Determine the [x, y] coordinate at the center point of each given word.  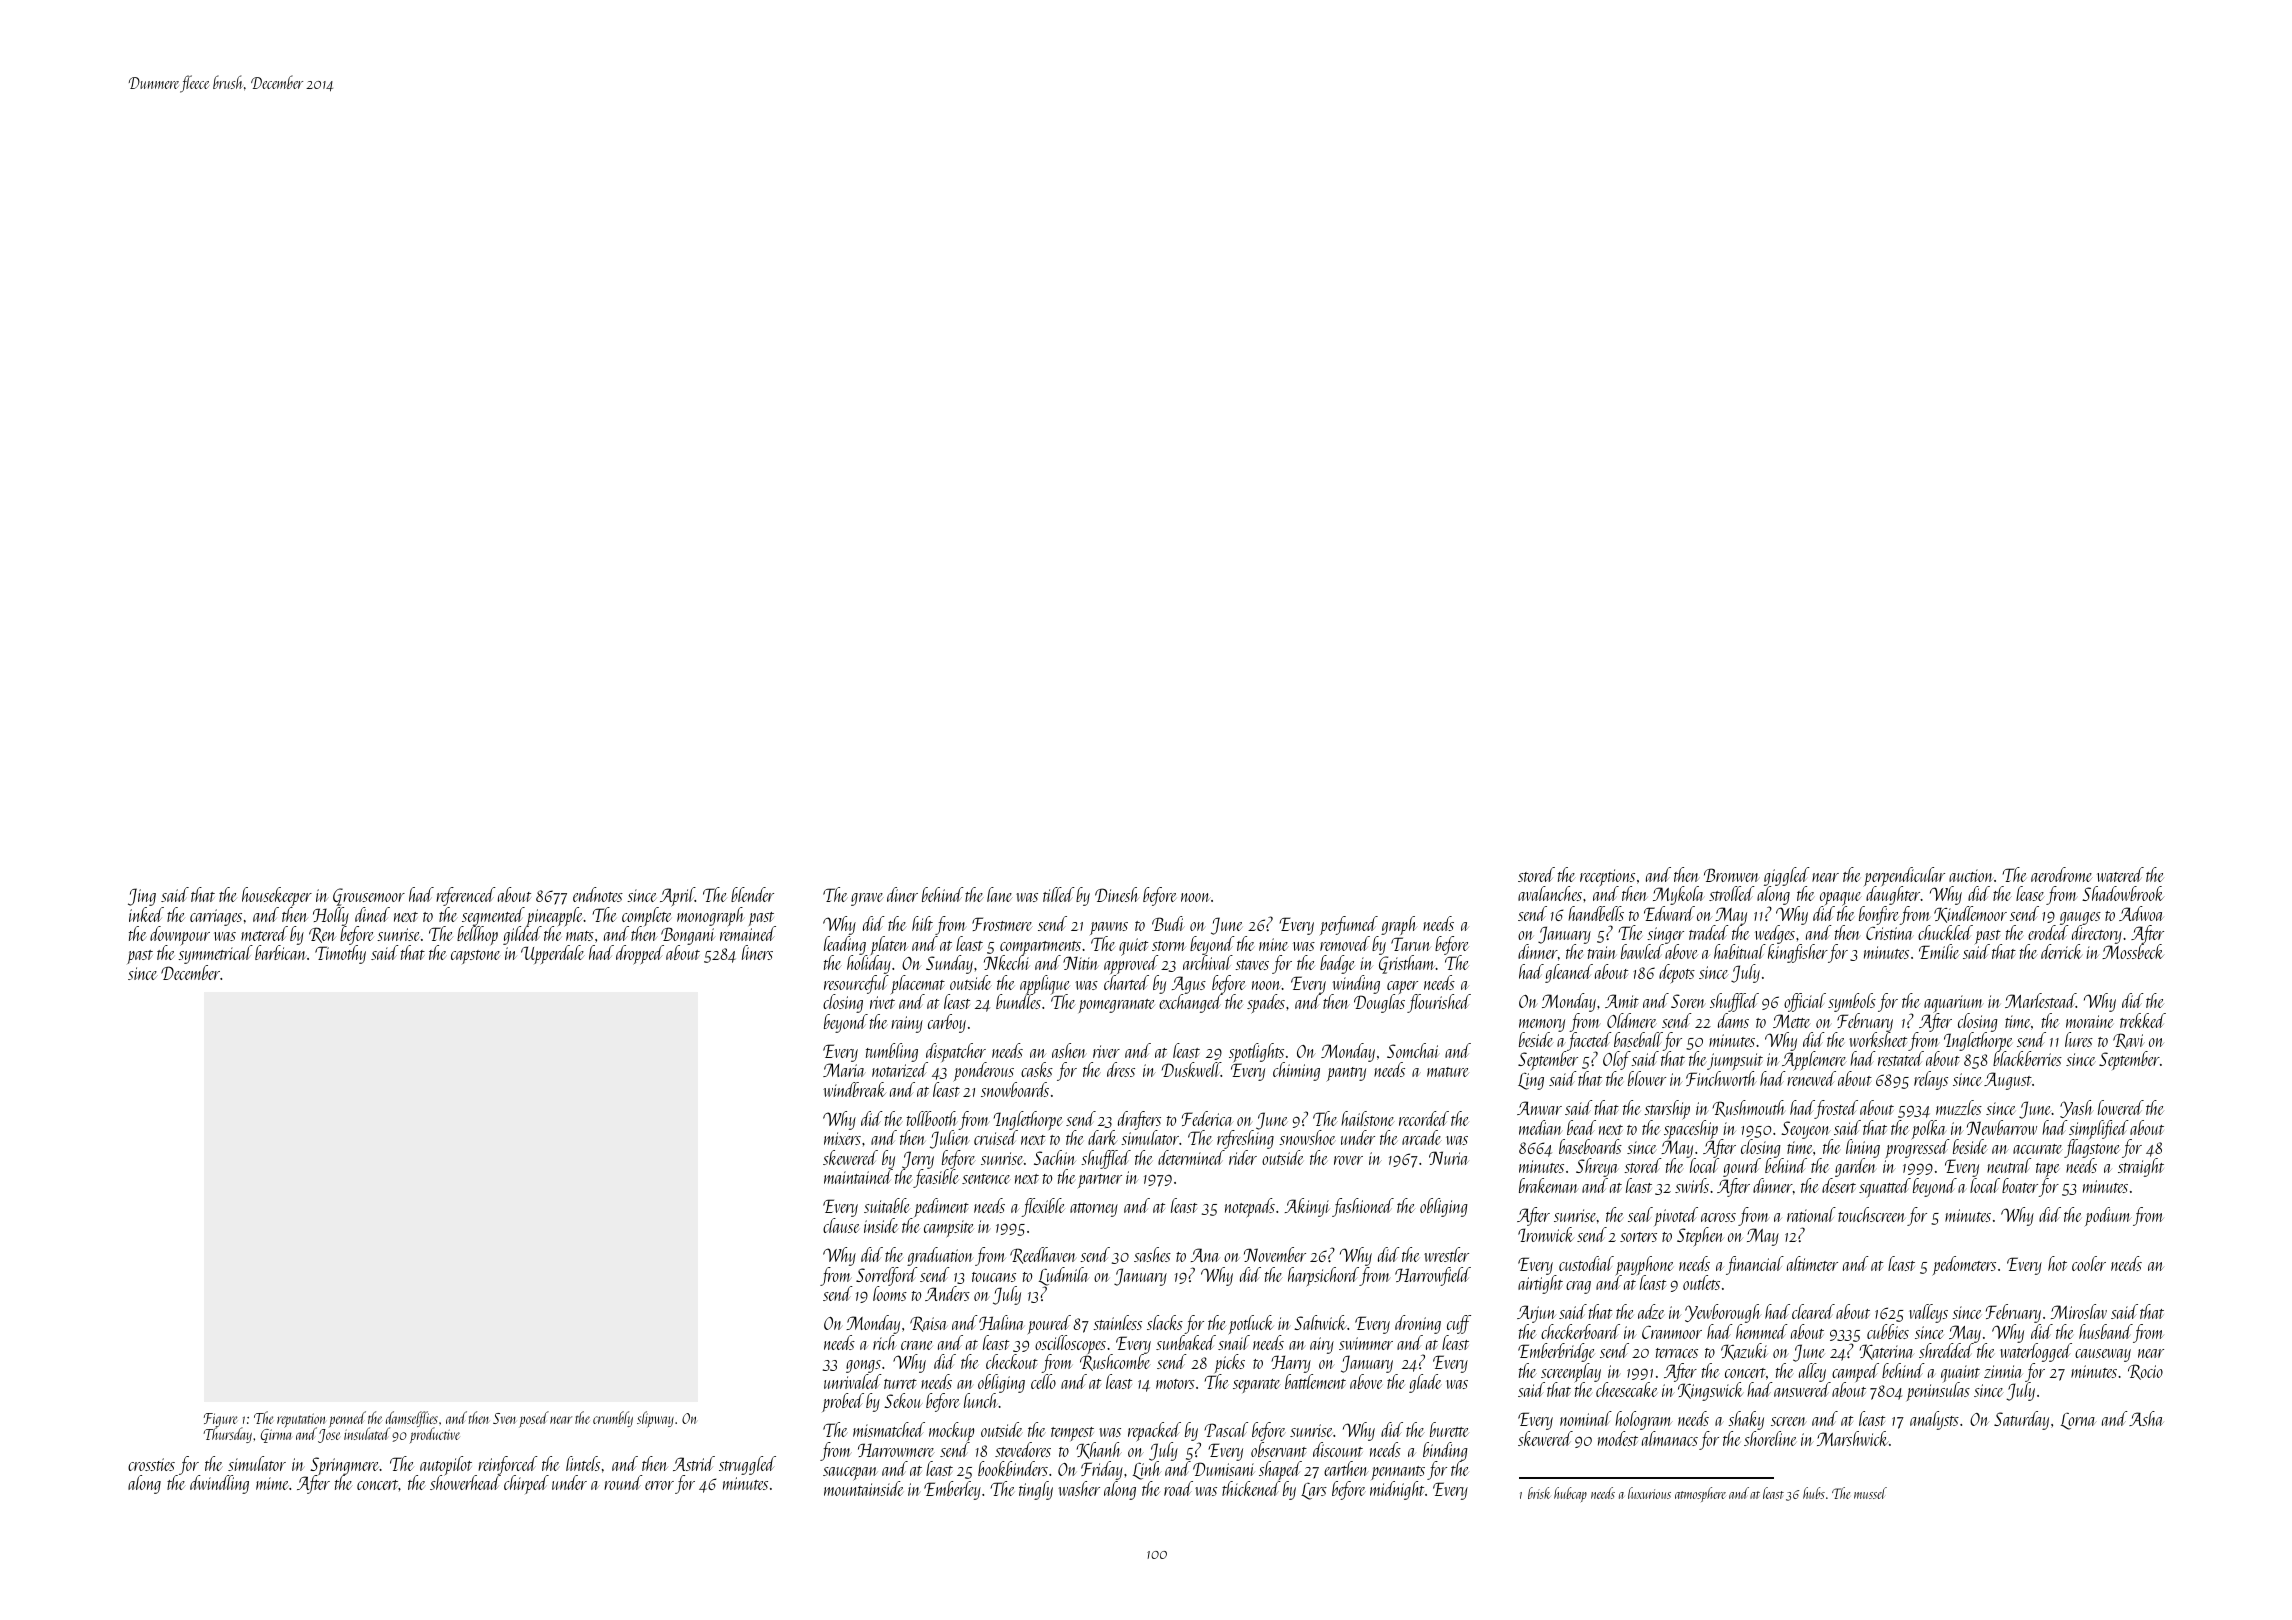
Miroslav [2079, 1311]
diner [902, 894]
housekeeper [277, 897]
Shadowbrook [2123, 893]
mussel [1870, 1493]
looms [890, 1293]
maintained [858, 1176]
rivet [882, 1002]
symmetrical [214, 955]
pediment [941, 1207]
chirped [526, 1484]
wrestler [1446, 1254]
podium [2108, 1216]
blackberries [2027, 1059]
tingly [1036, 1490]
